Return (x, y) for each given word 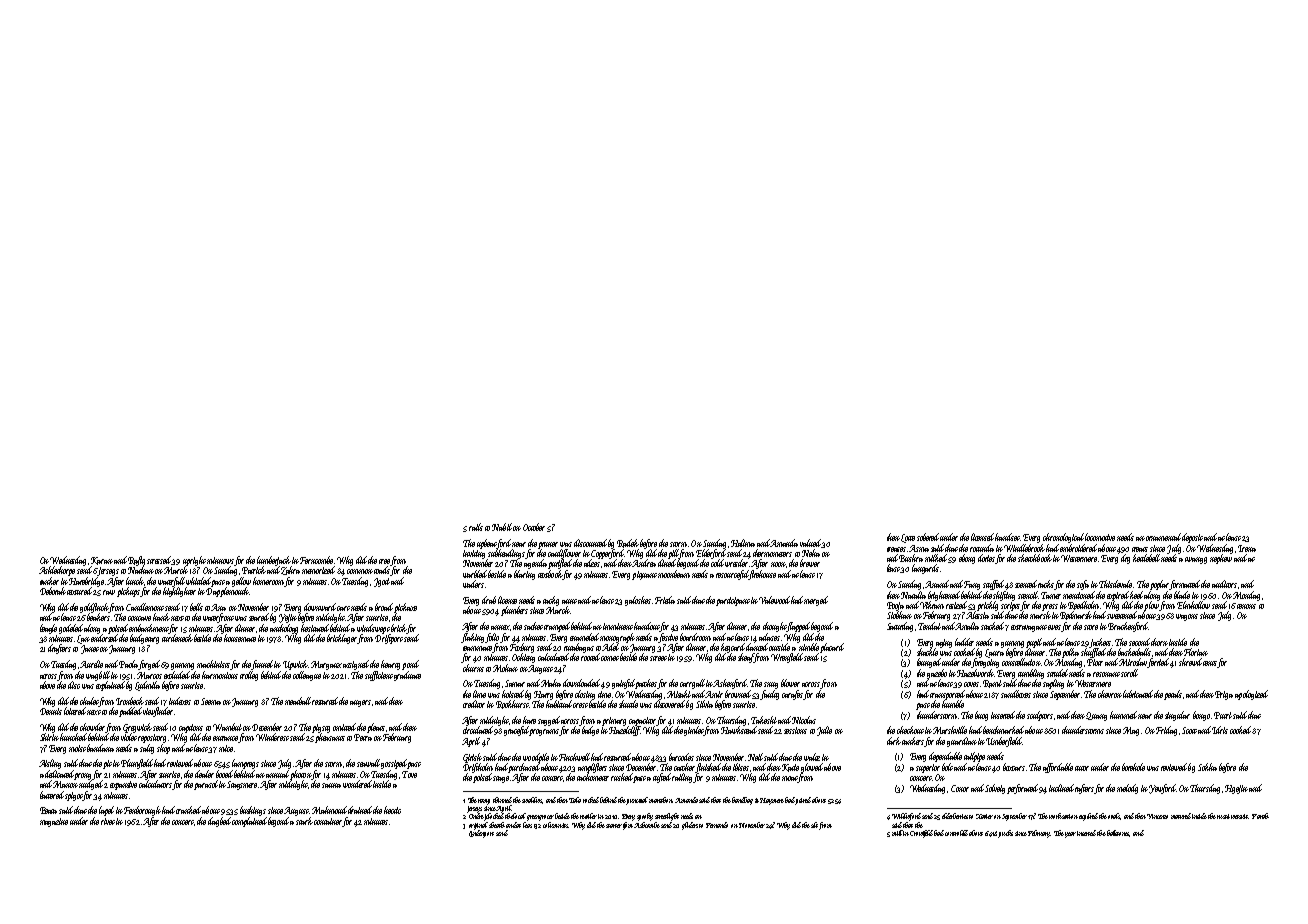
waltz (812, 757)
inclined (1061, 788)
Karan (102, 561)
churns (473, 668)
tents (1210, 663)
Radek (628, 543)
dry (1125, 559)
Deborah (54, 591)
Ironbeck (130, 701)
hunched (75, 737)
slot (814, 825)
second (1139, 642)
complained (249, 822)
